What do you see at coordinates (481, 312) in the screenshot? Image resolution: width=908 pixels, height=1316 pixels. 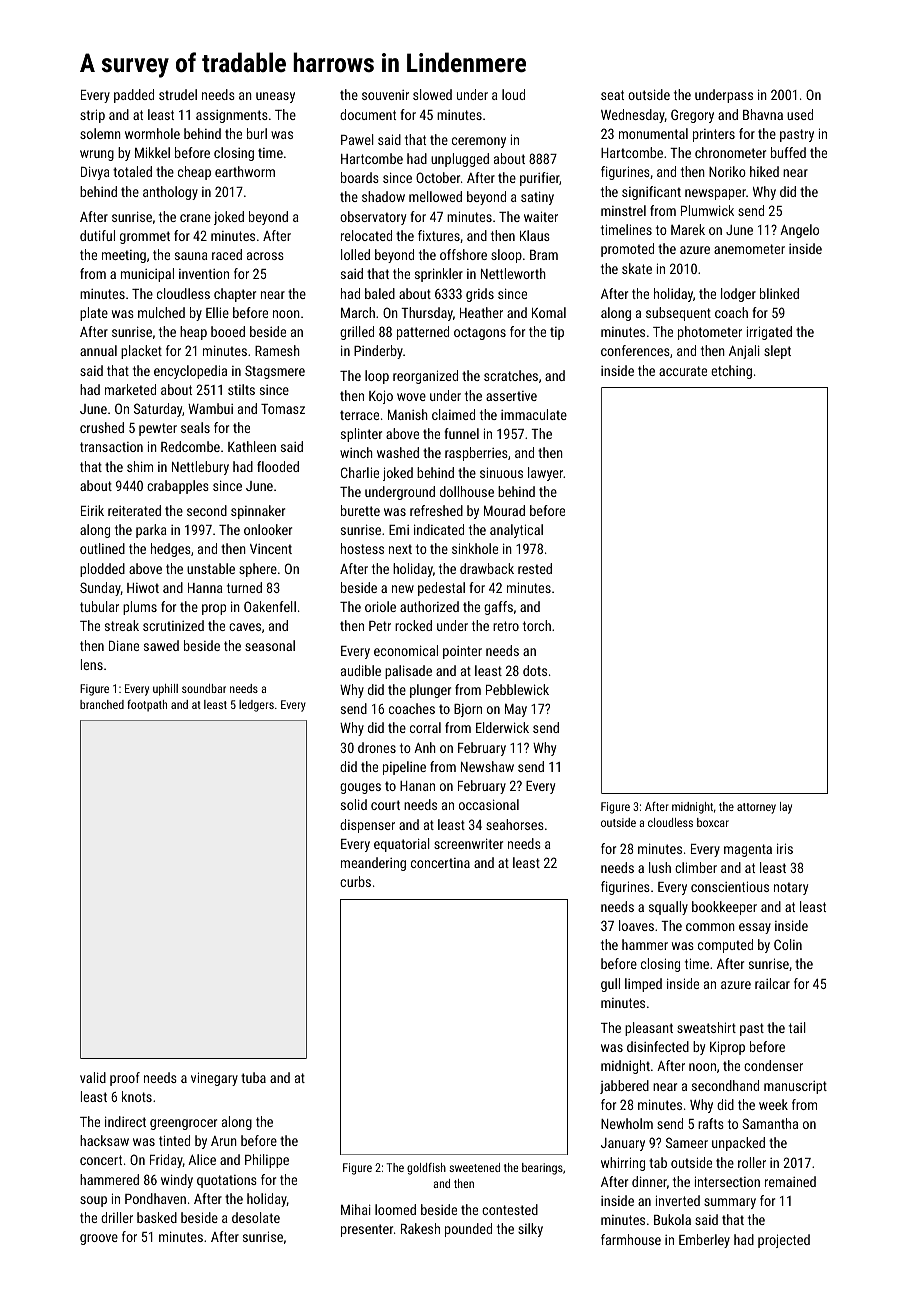 I see `Heather` at bounding box center [481, 312].
